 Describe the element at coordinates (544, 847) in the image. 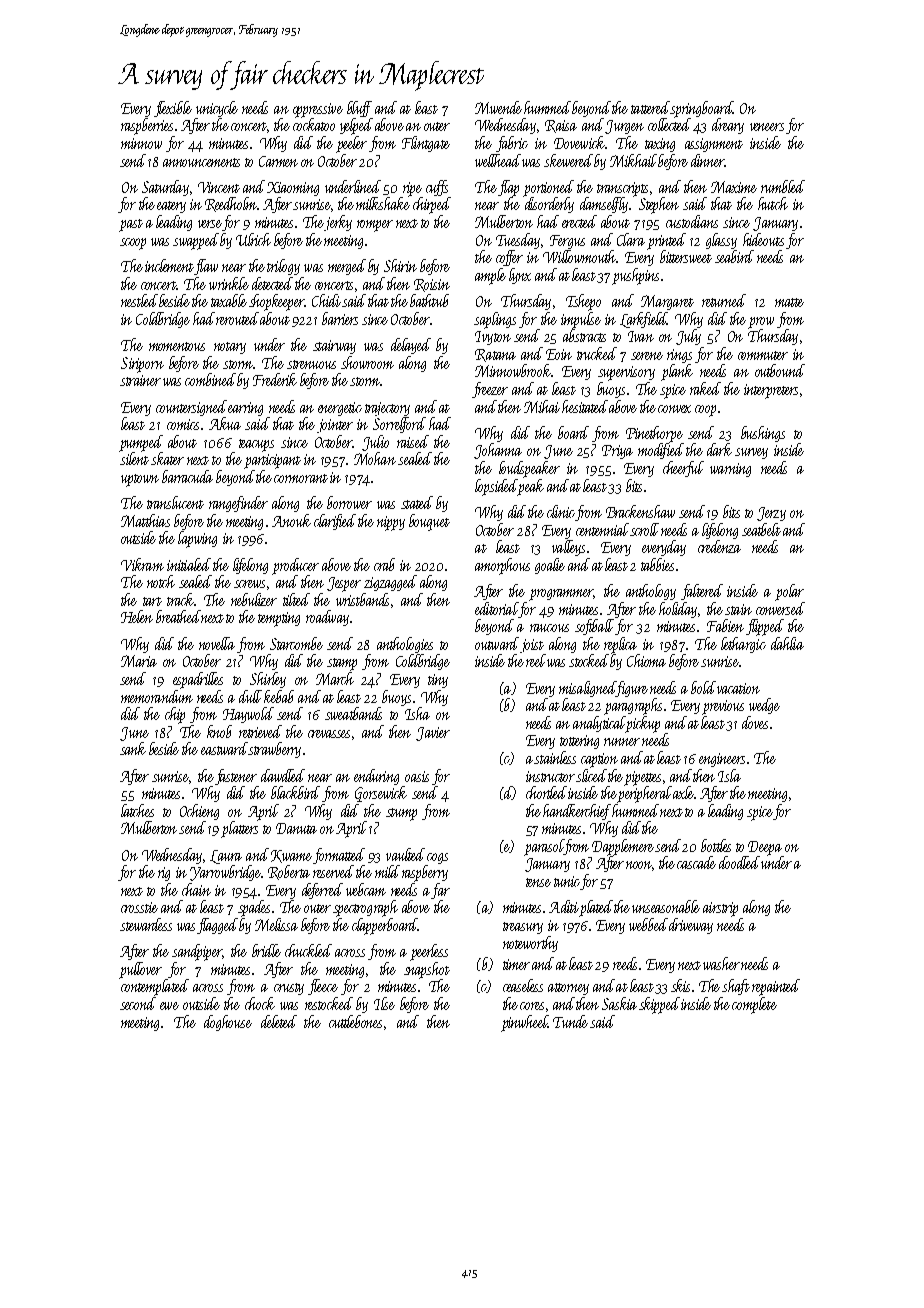

I see `parasol` at that location.
